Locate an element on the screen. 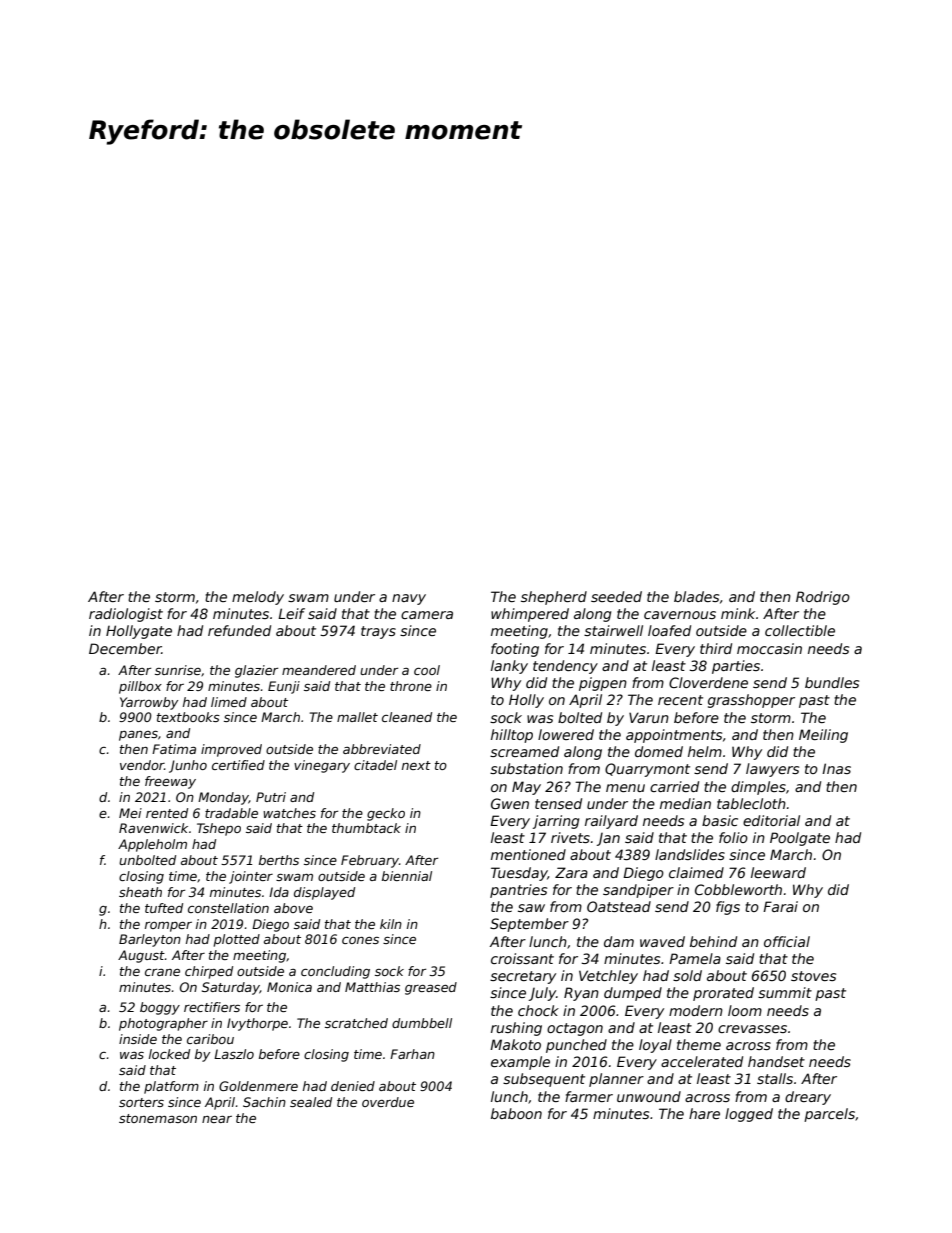  sheath is located at coordinates (140, 892).
